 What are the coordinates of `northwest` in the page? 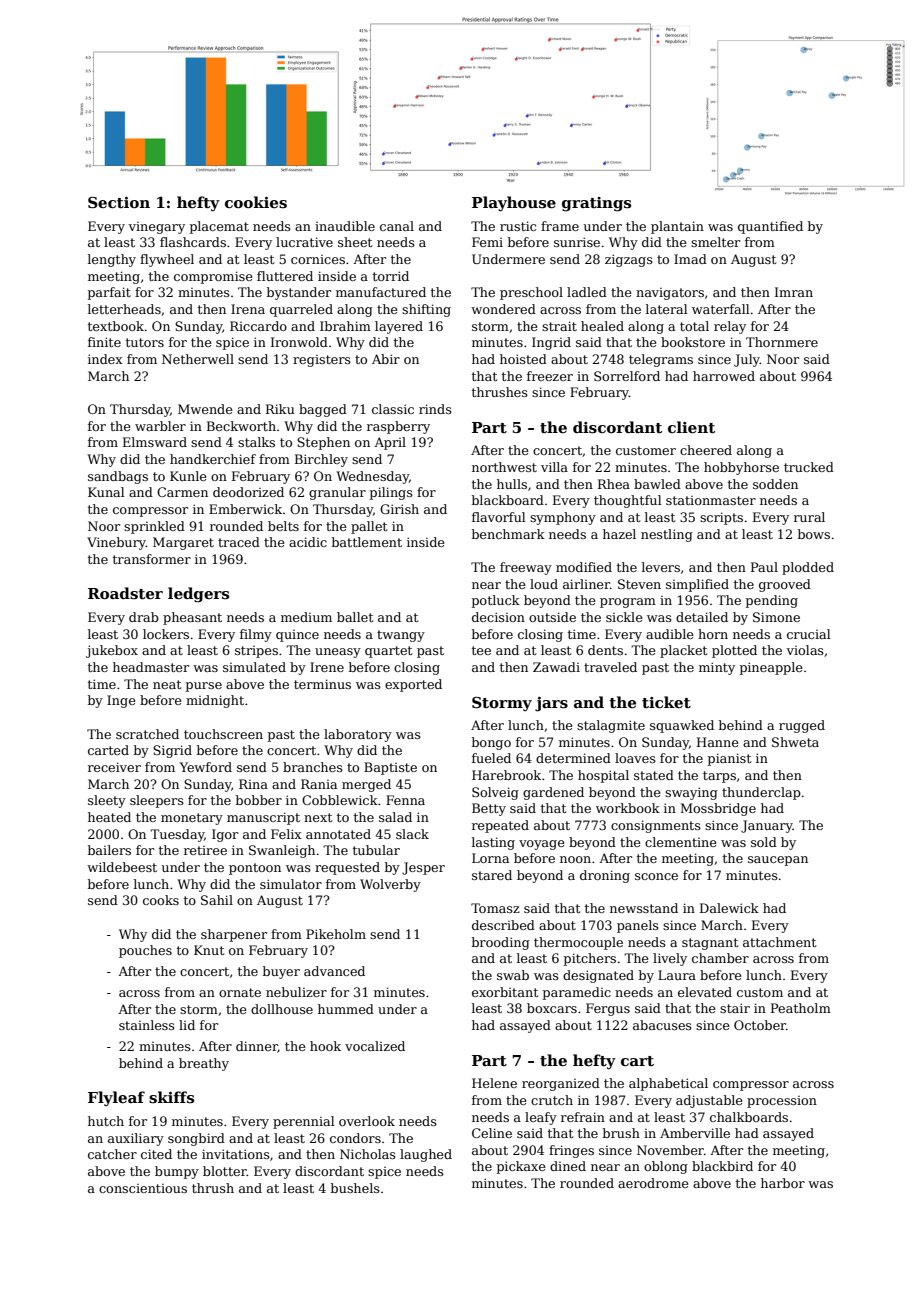 It's located at (504, 467).
